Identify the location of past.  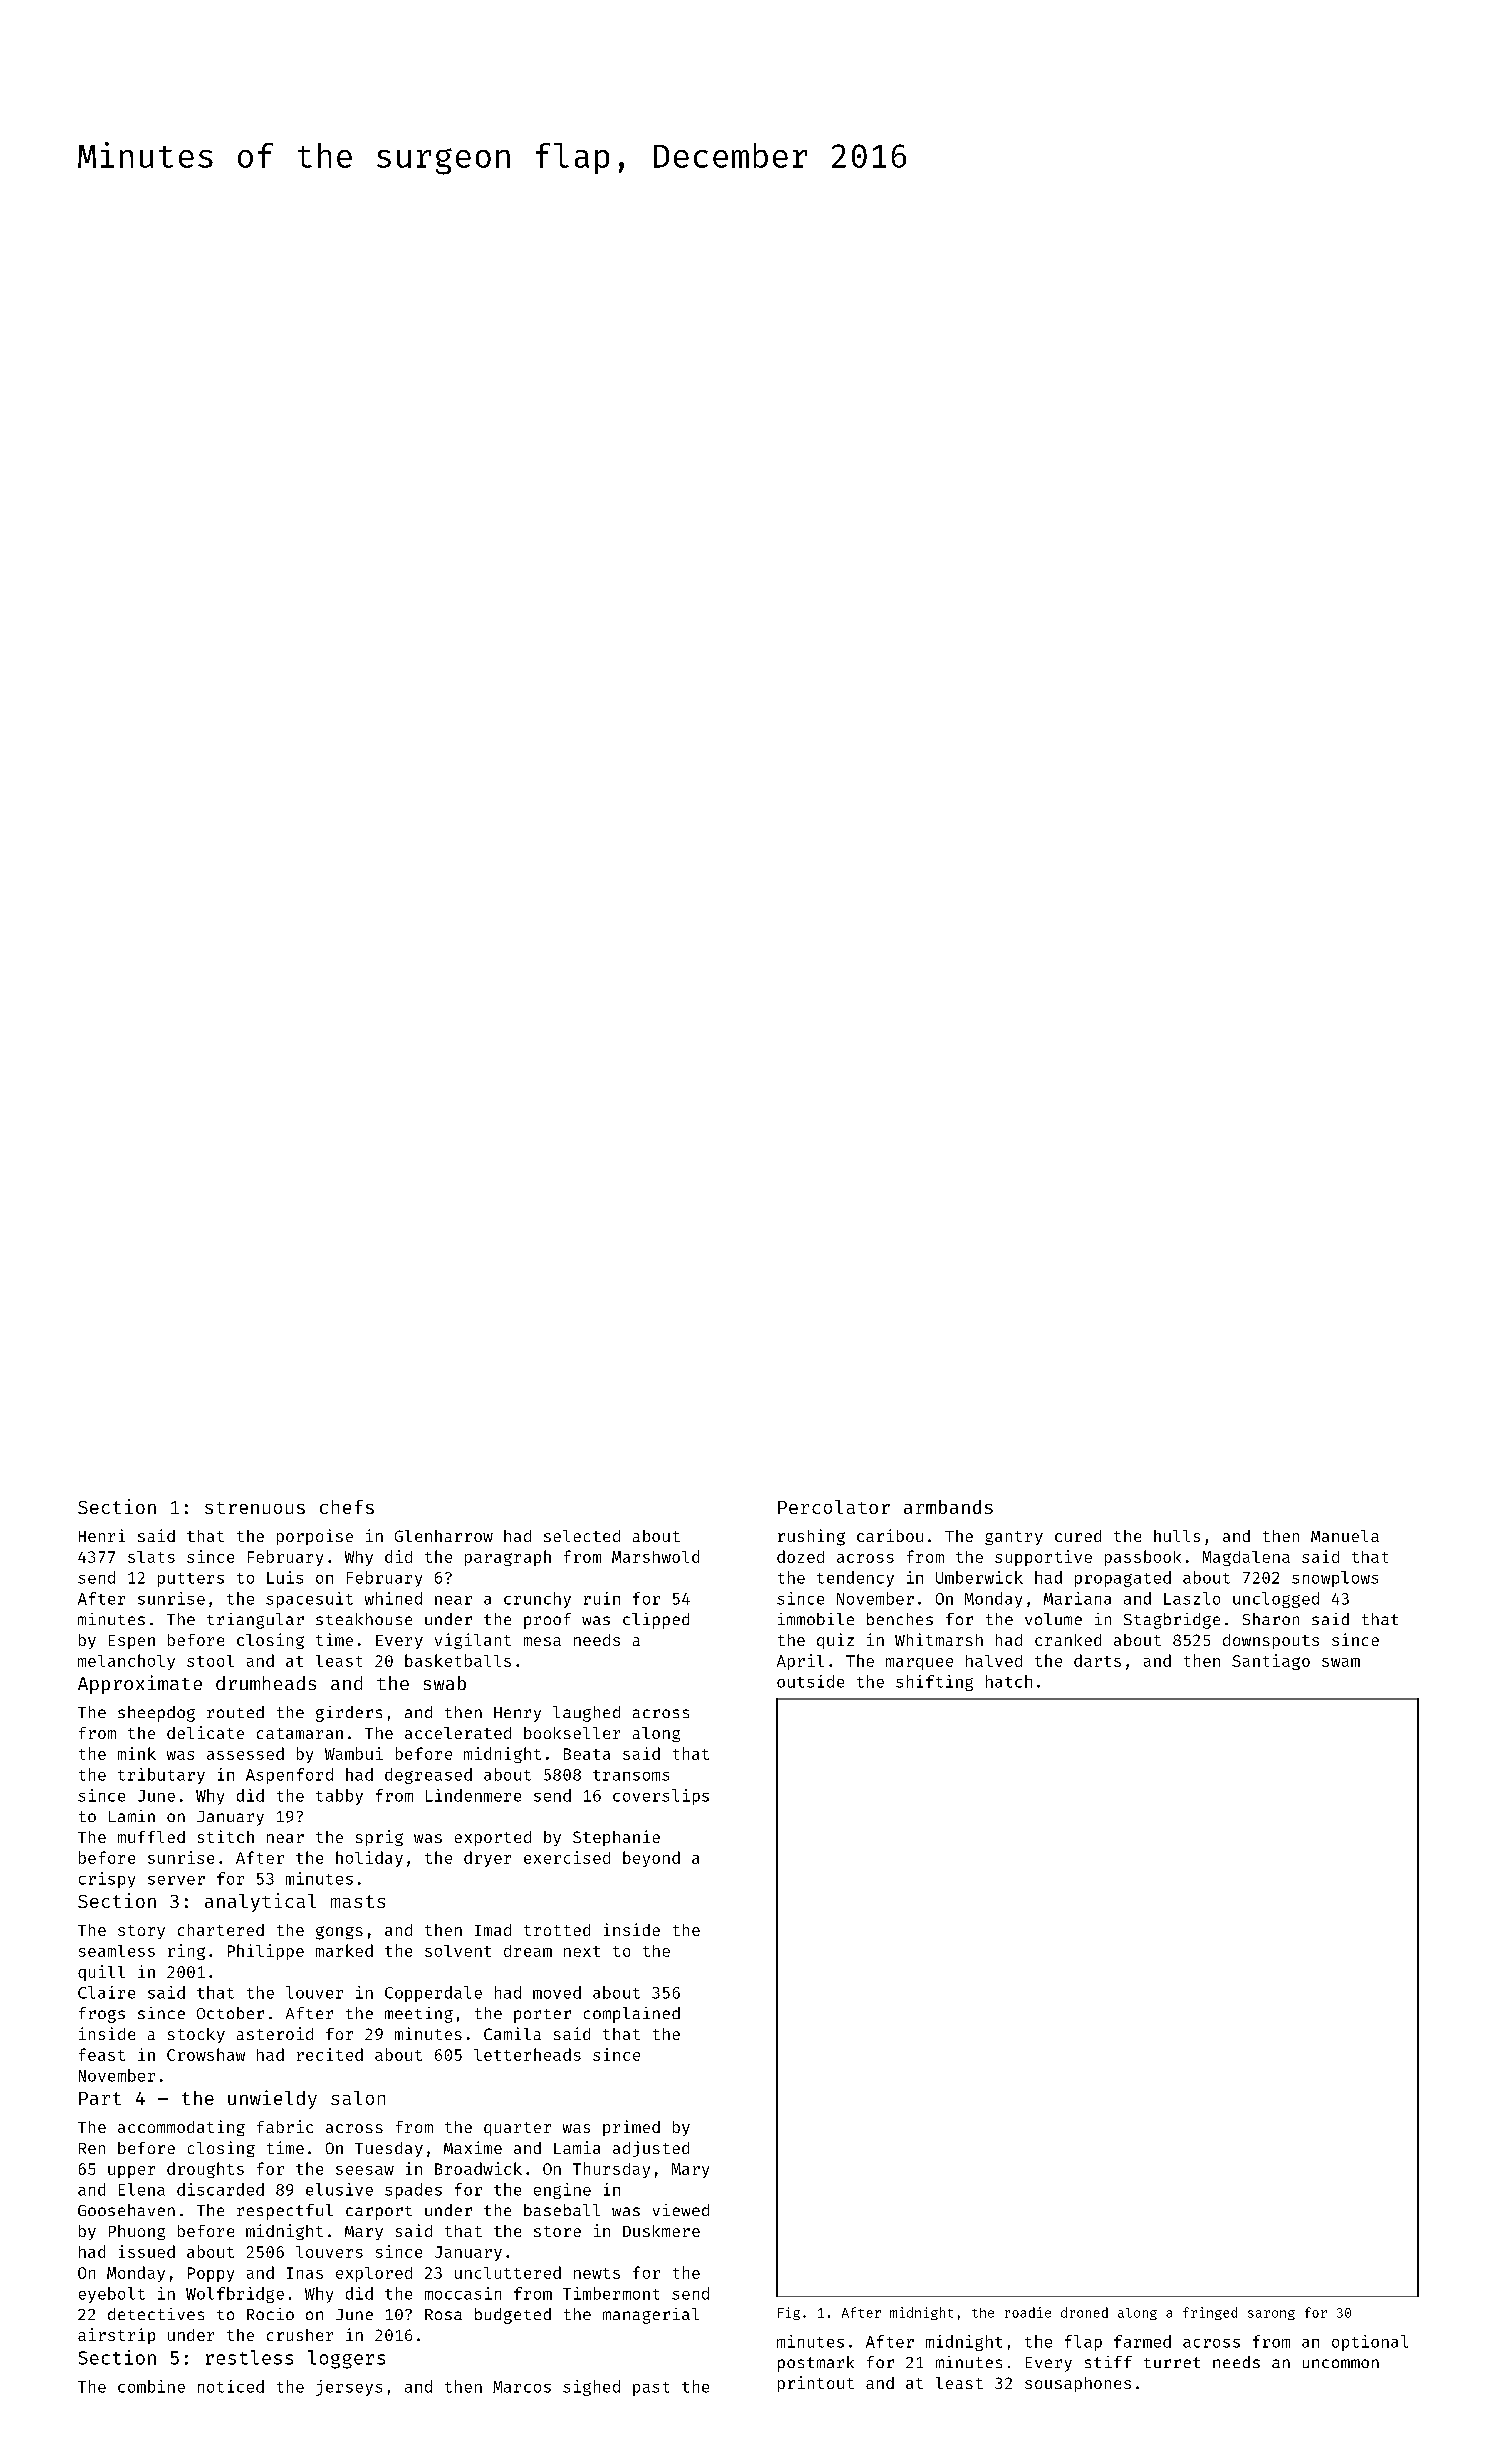
(651, 2389).
